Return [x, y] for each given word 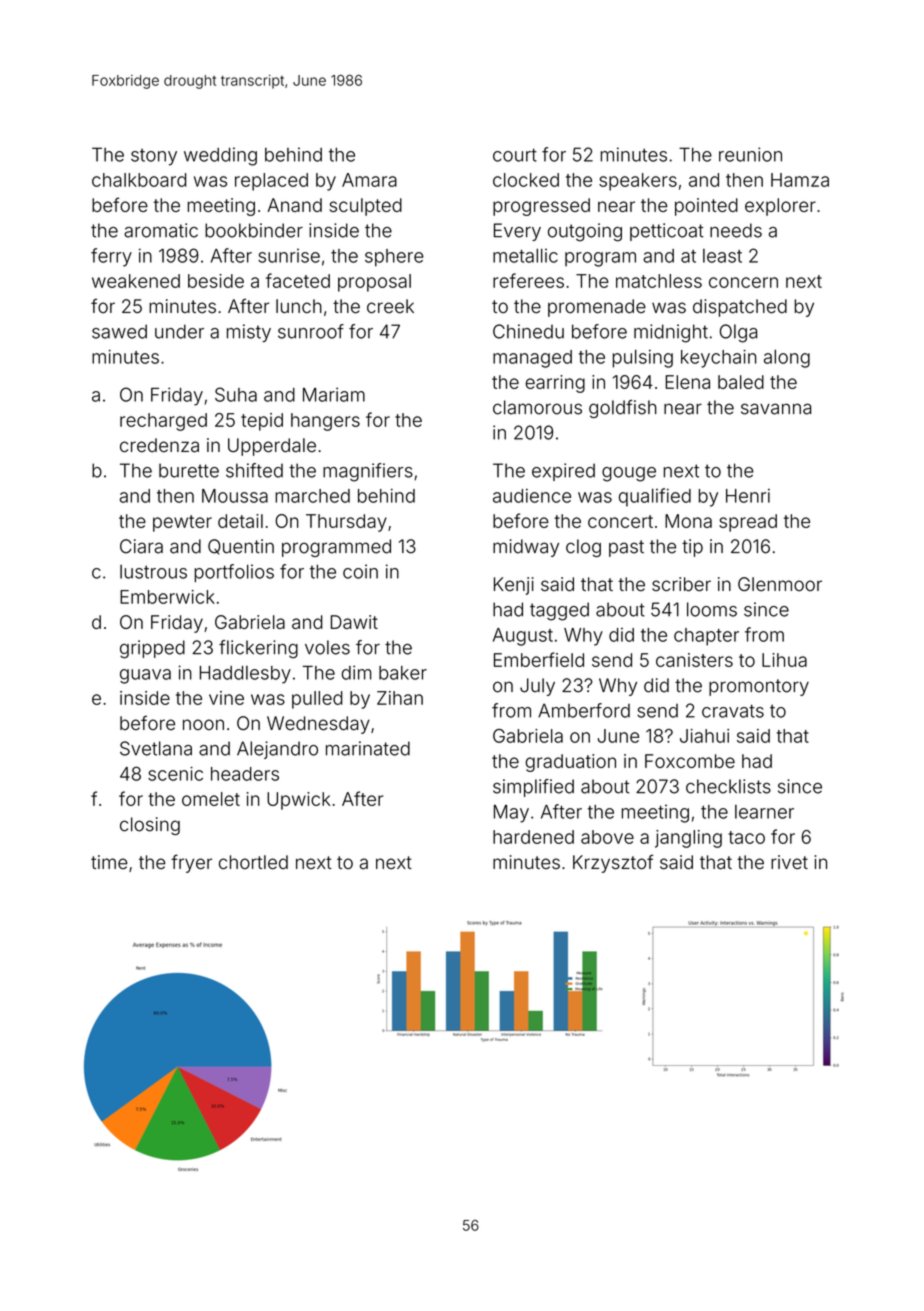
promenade [597, 308]
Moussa [235, 496]
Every [517, 232]
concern [743, 282]
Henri [748, 496]
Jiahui [704, 736]
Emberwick [167, 597]
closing [150, 826]
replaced [271, 182]
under [179, 331]
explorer [780, 207]
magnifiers [368, 472]
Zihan [400, 698]
